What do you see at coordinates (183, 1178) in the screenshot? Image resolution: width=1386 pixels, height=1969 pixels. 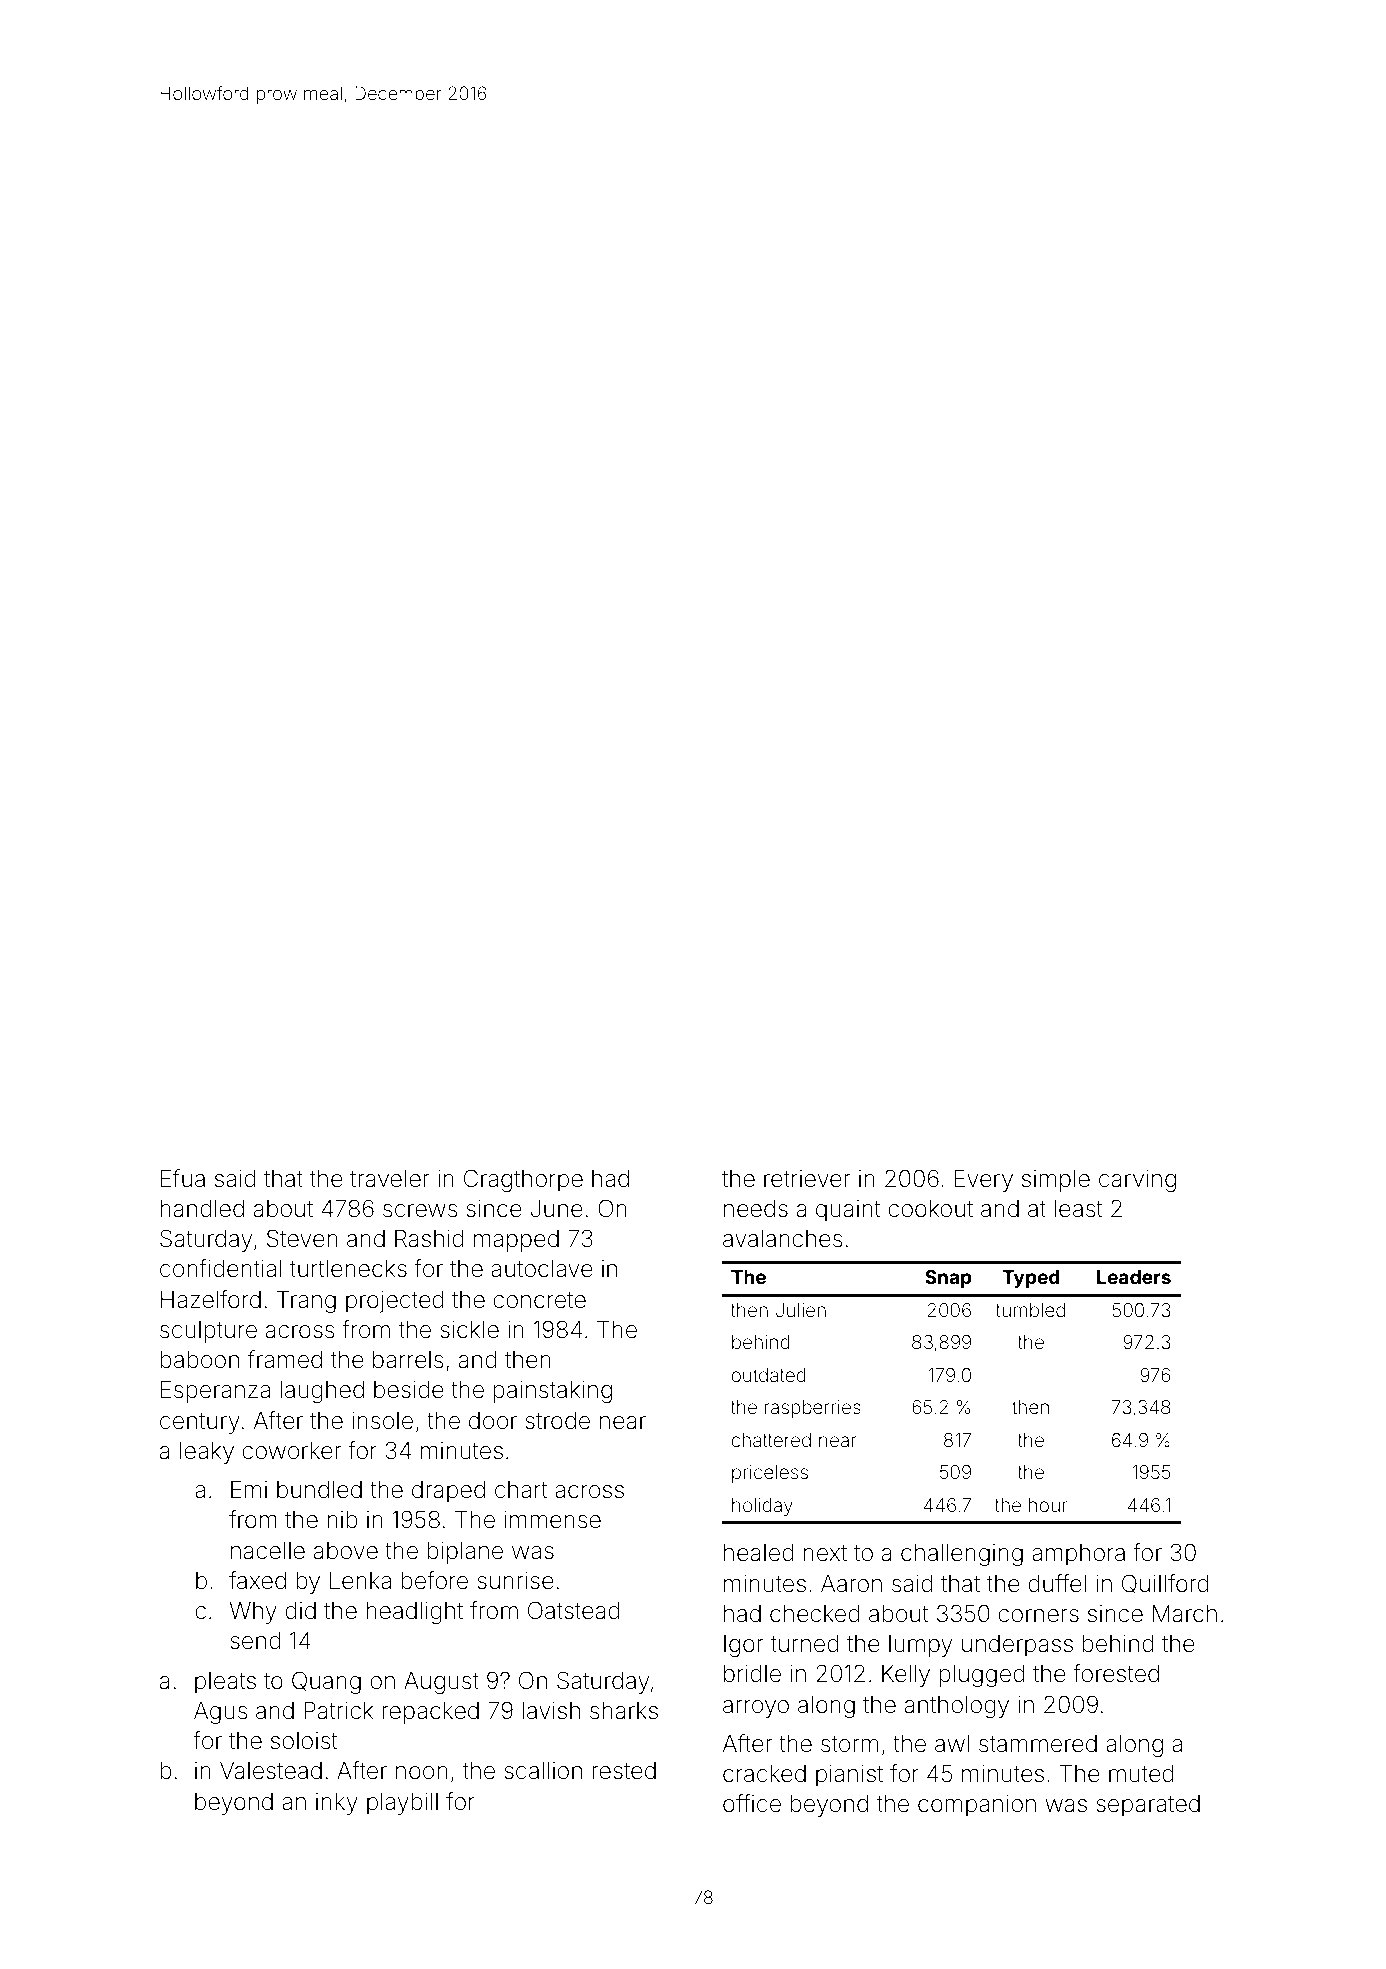 I see `Efua` at bounding box center [183, 1178].
